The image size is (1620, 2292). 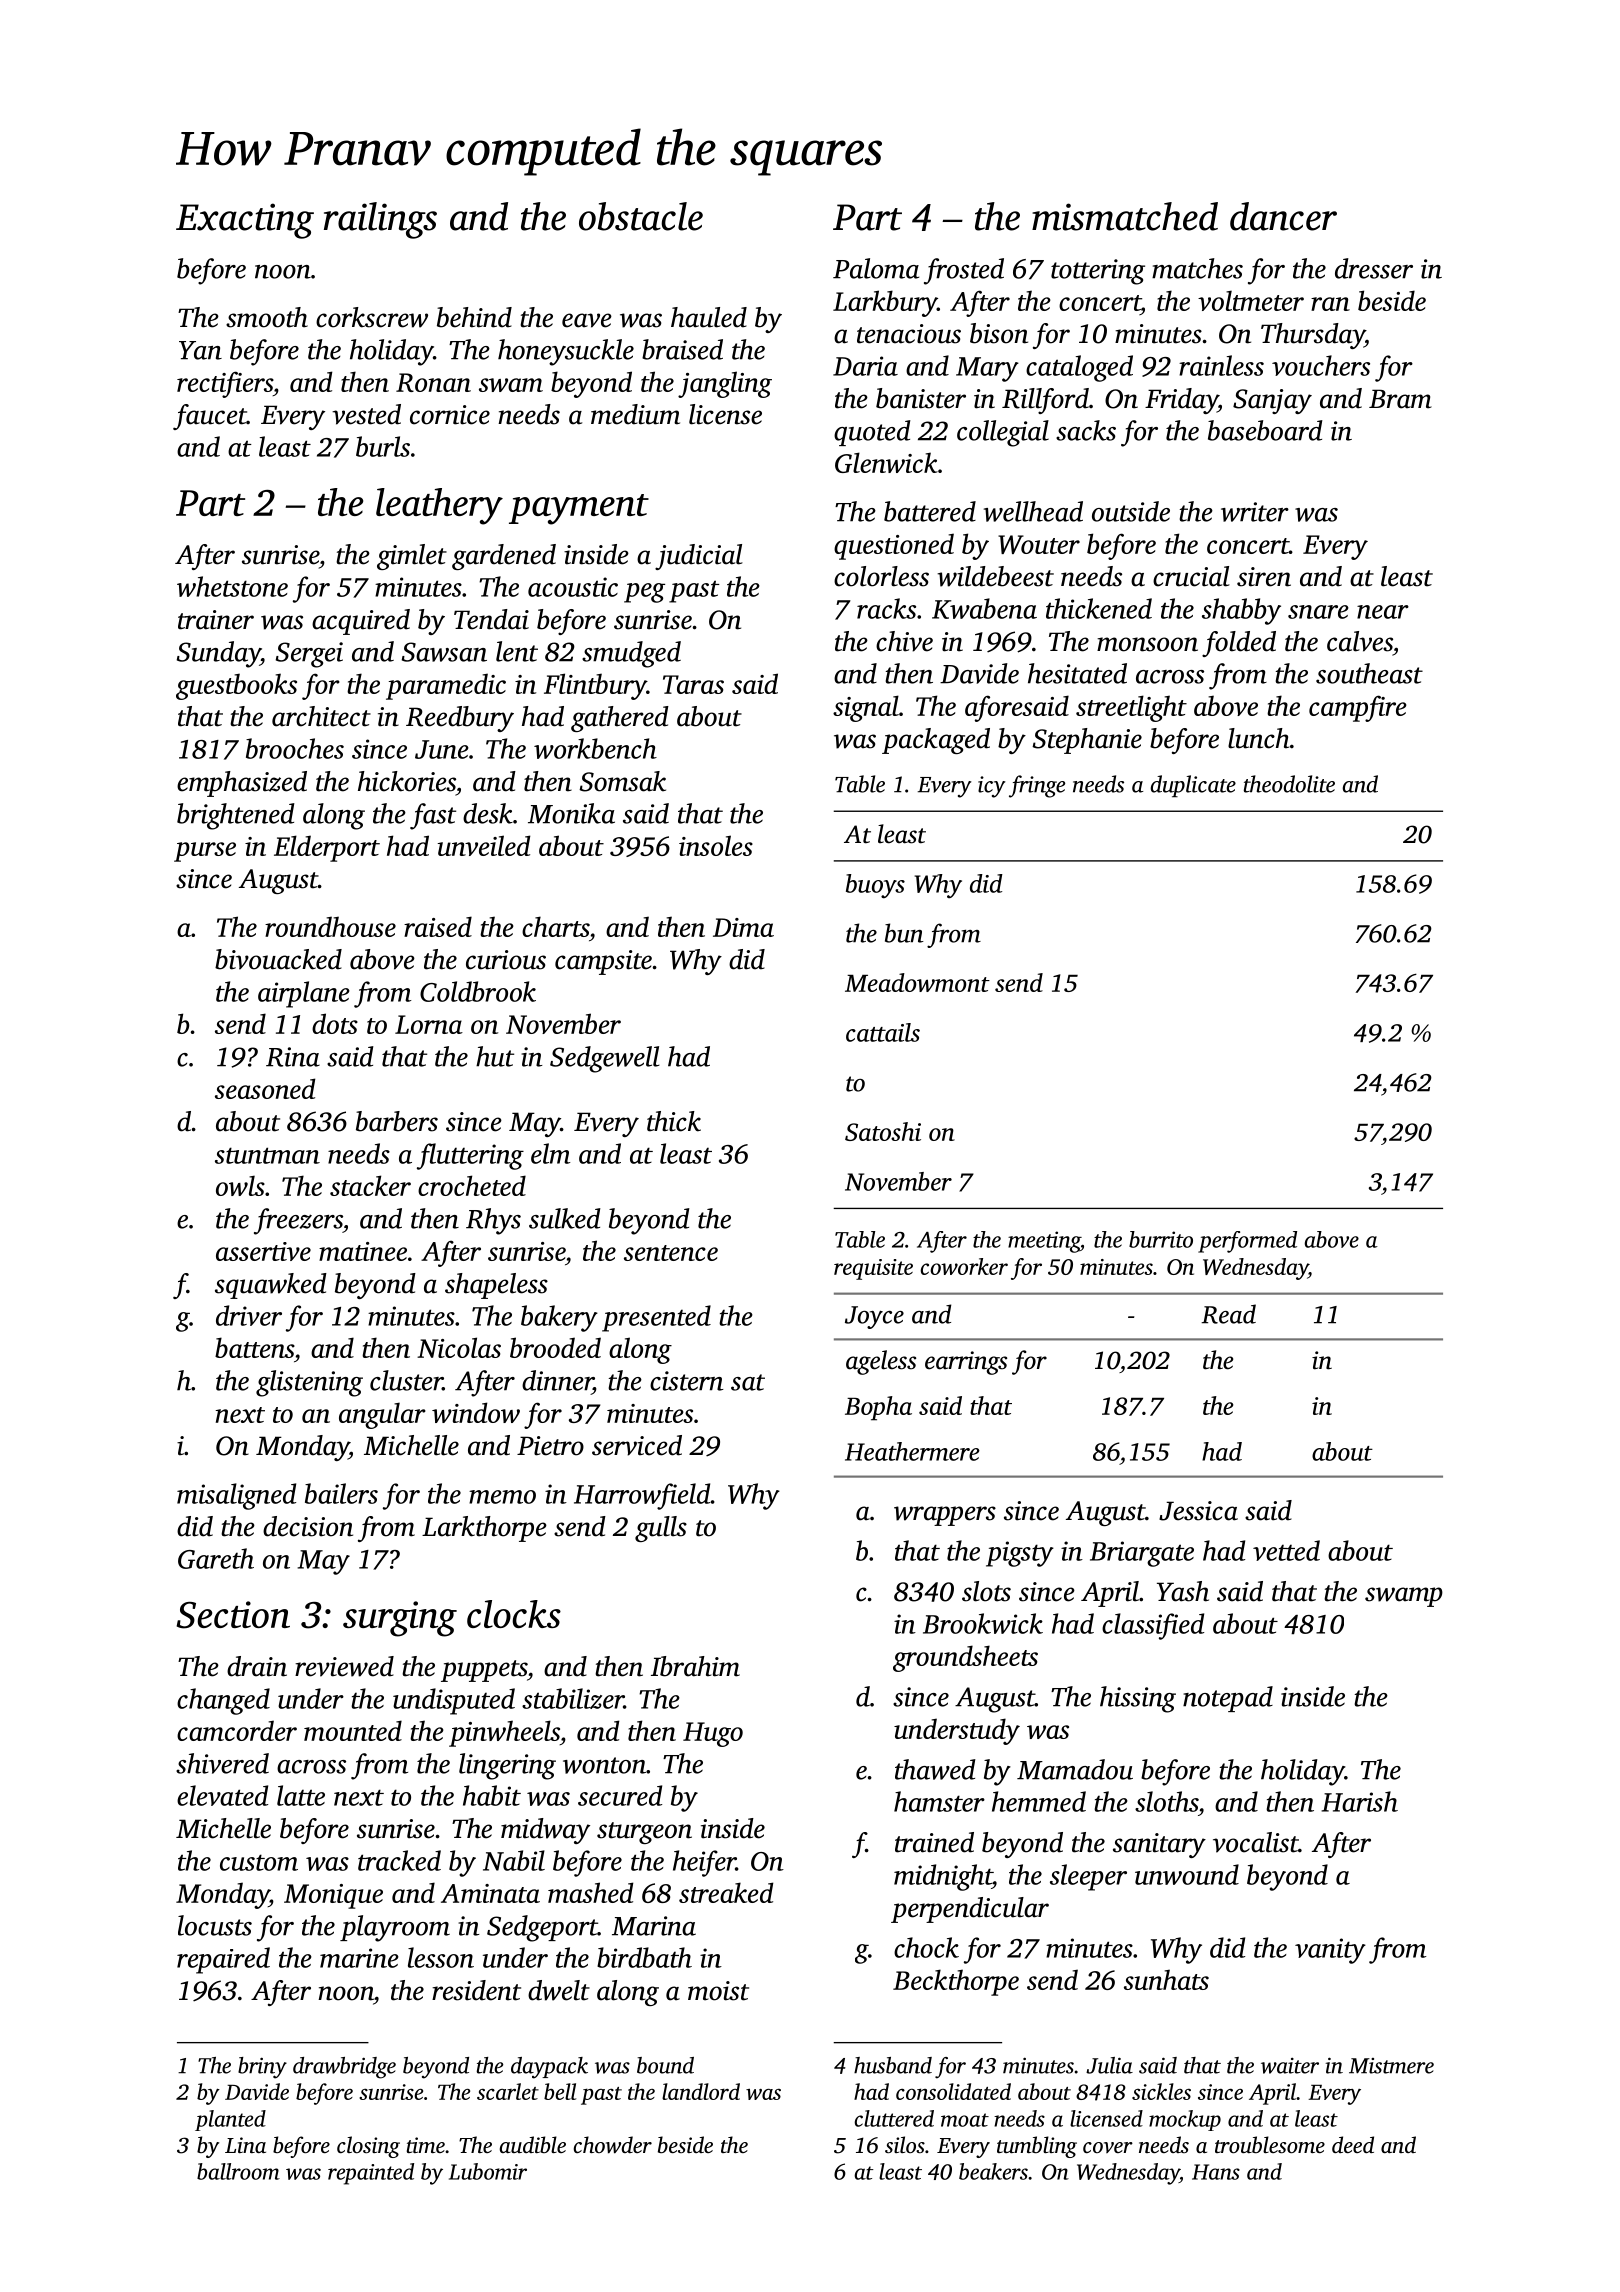 What do you see at coordinates (1247, 1242) in the screenshot?
I see `performed` at bounding box center [1247, 1242].
